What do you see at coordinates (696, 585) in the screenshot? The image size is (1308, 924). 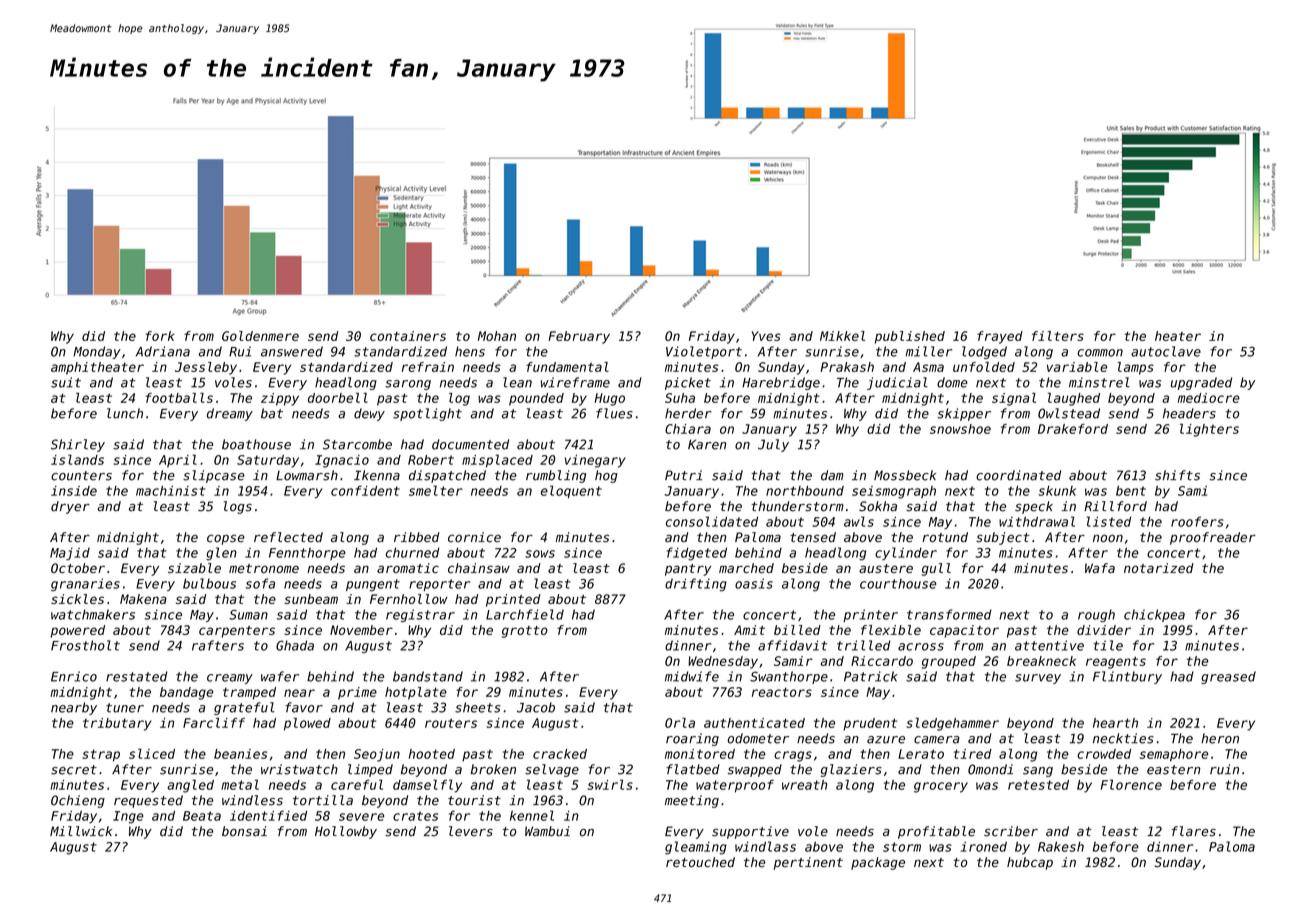 I see `drifting` at bounding box center [696, 585].
